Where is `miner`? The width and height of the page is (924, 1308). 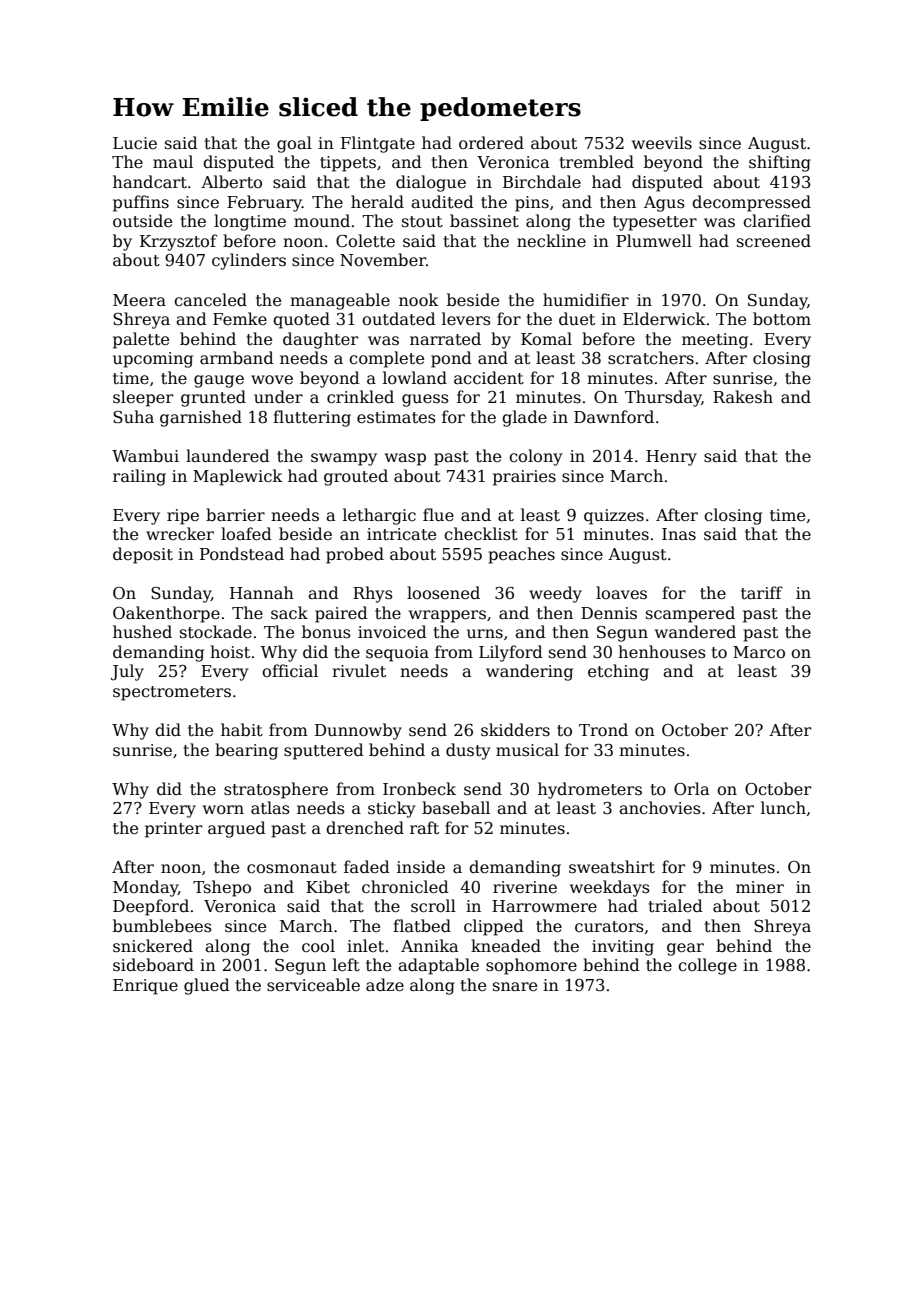 miner is located at coordinates (760, 887).
